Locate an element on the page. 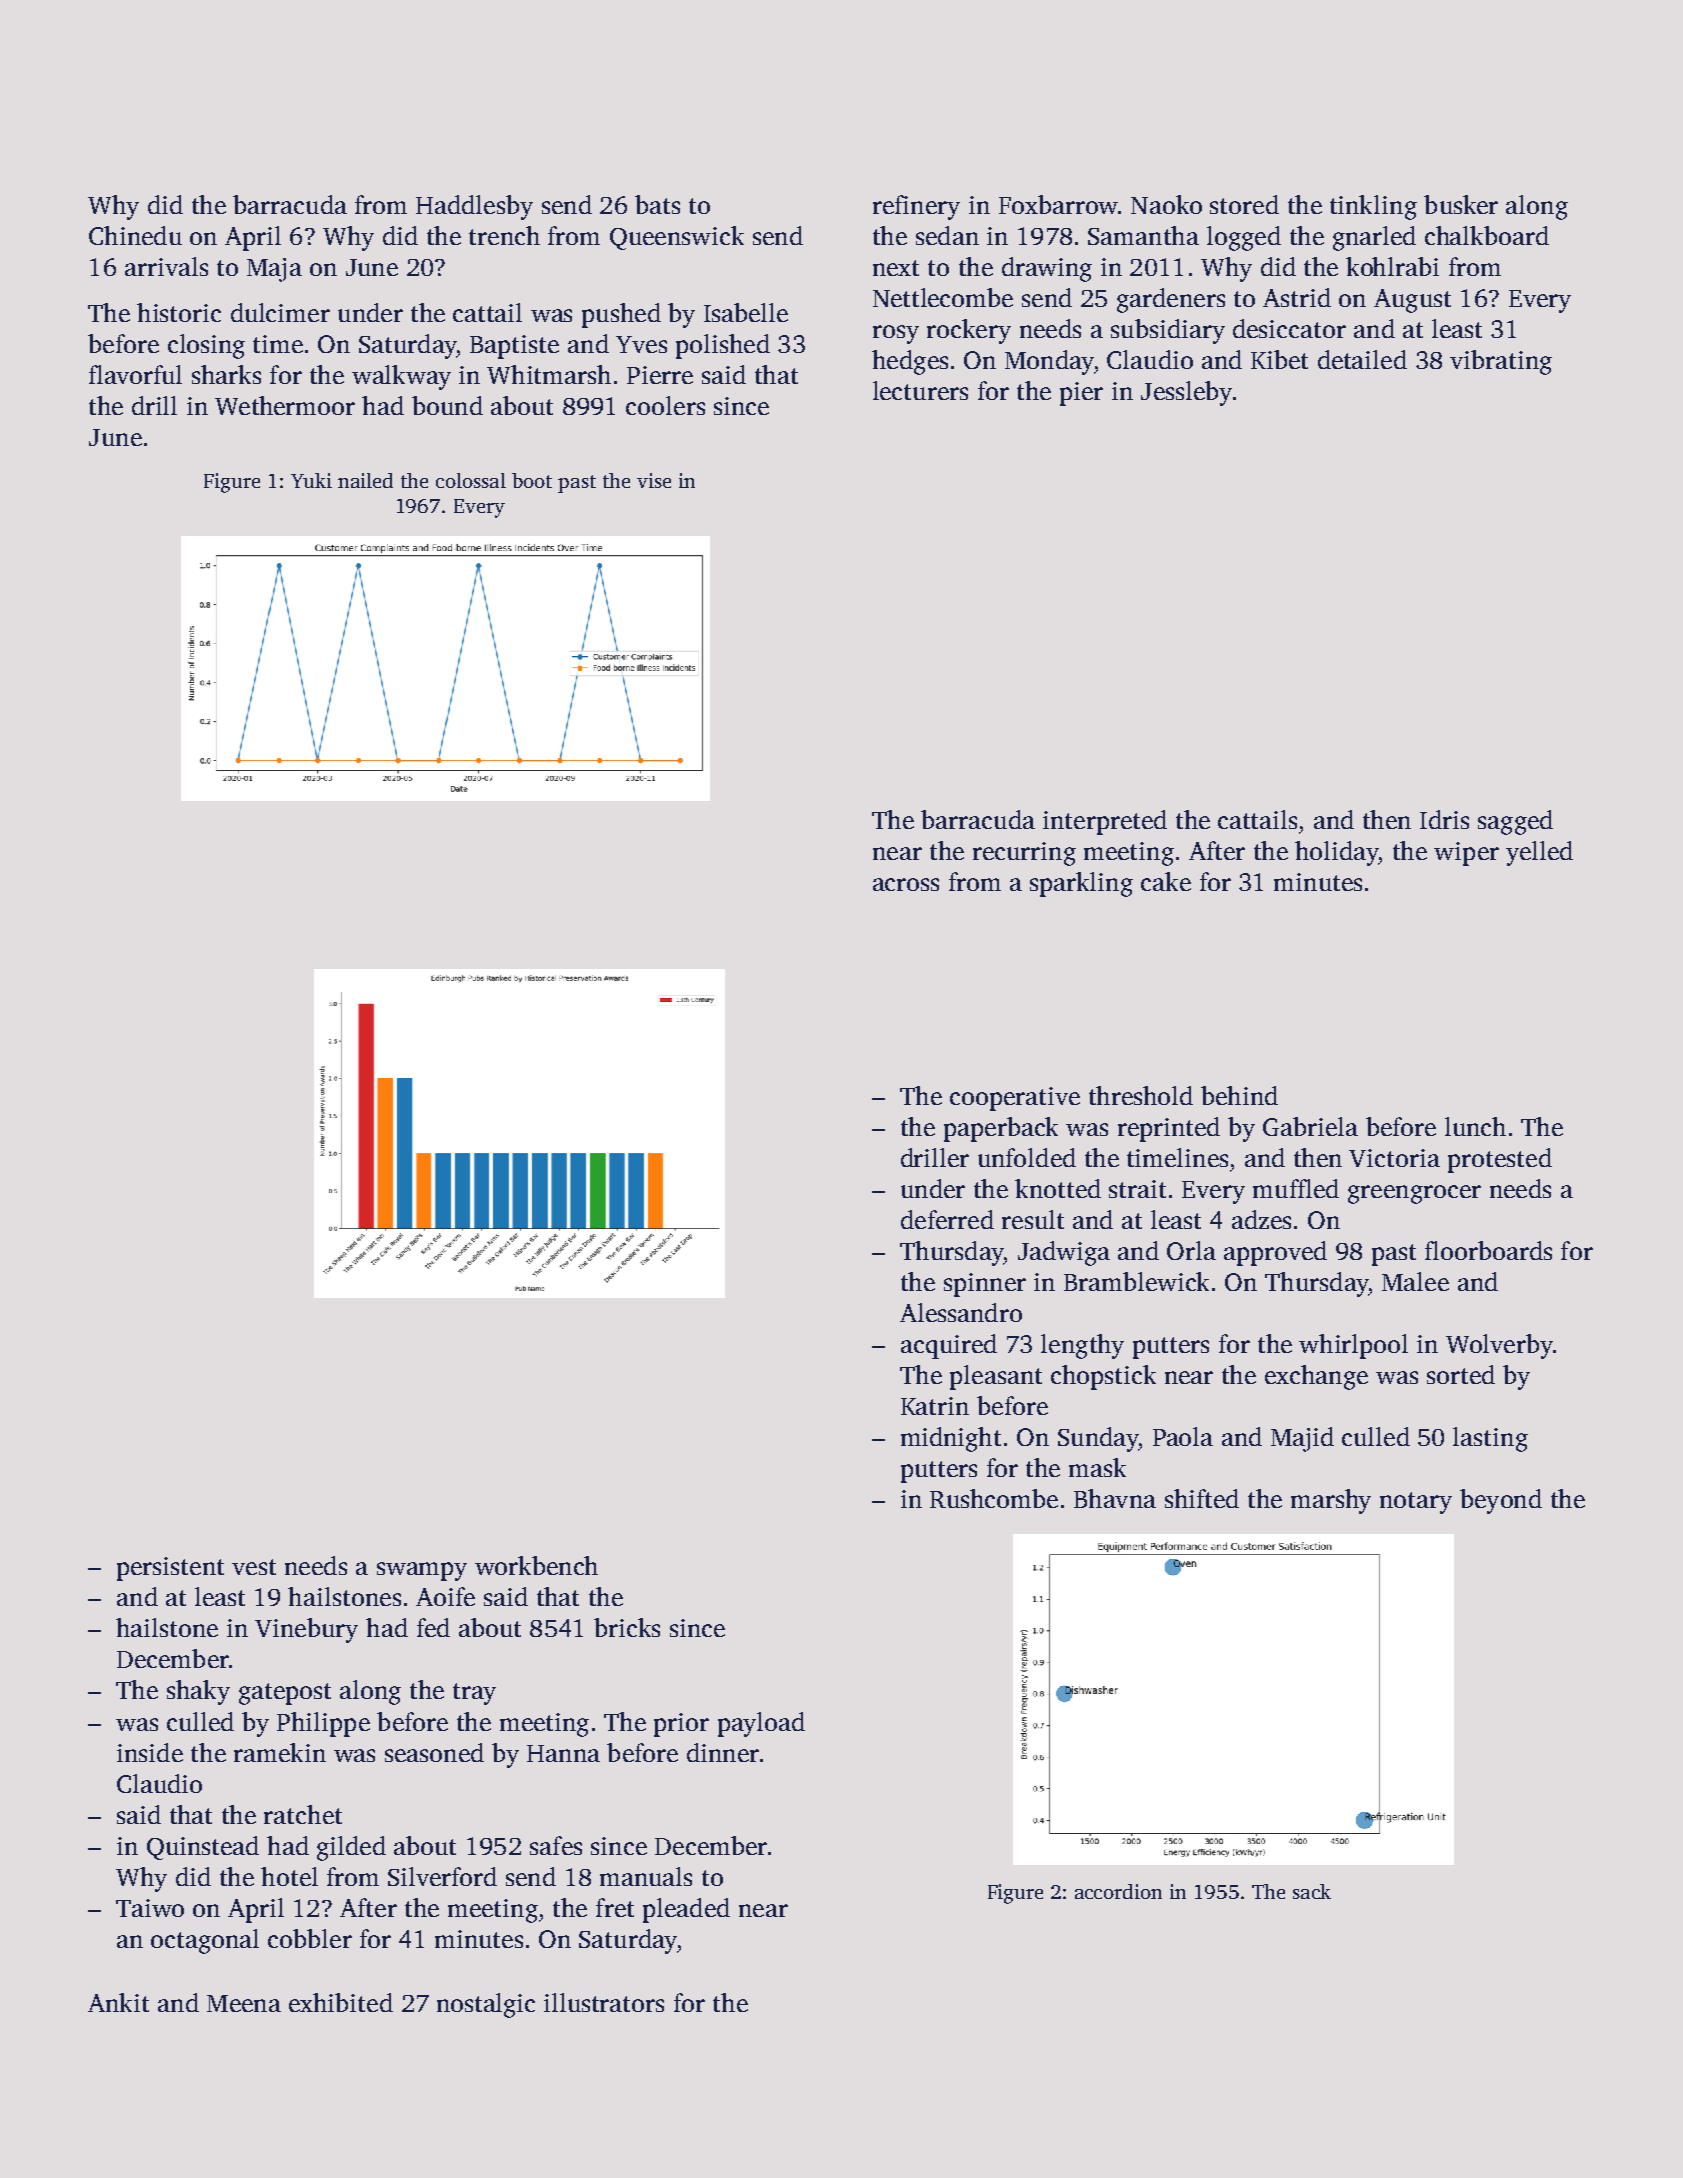 The height and width of the page is (2178, 1683). shifted is located at coordinates (1202, 1498).
